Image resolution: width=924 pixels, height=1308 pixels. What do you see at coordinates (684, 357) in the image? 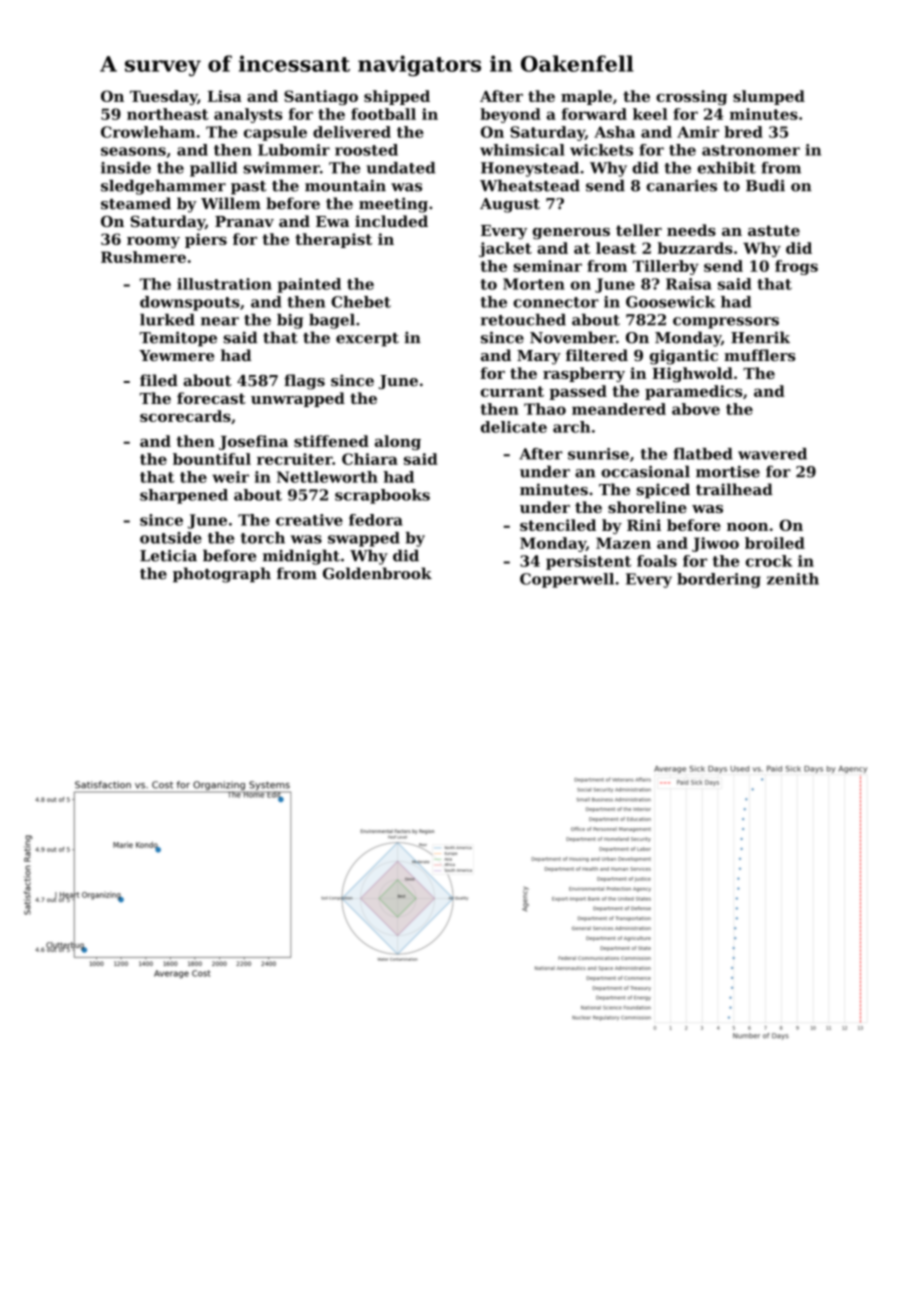
I see `gigantic` at bounding box center [684, 357].
